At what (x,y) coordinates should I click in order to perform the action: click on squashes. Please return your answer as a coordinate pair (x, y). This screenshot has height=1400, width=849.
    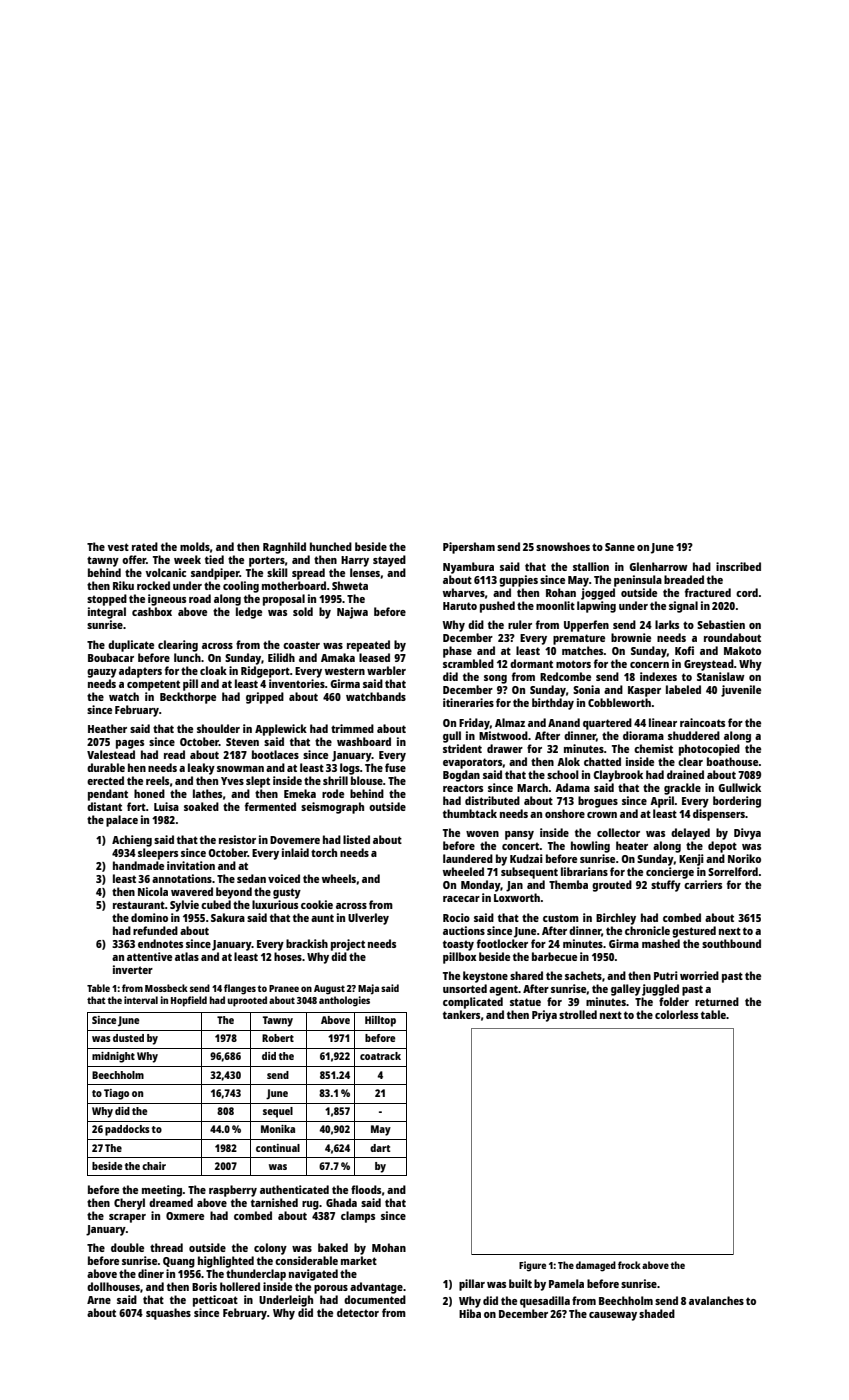
    Looking at the image, I should click on (168, 1314).
